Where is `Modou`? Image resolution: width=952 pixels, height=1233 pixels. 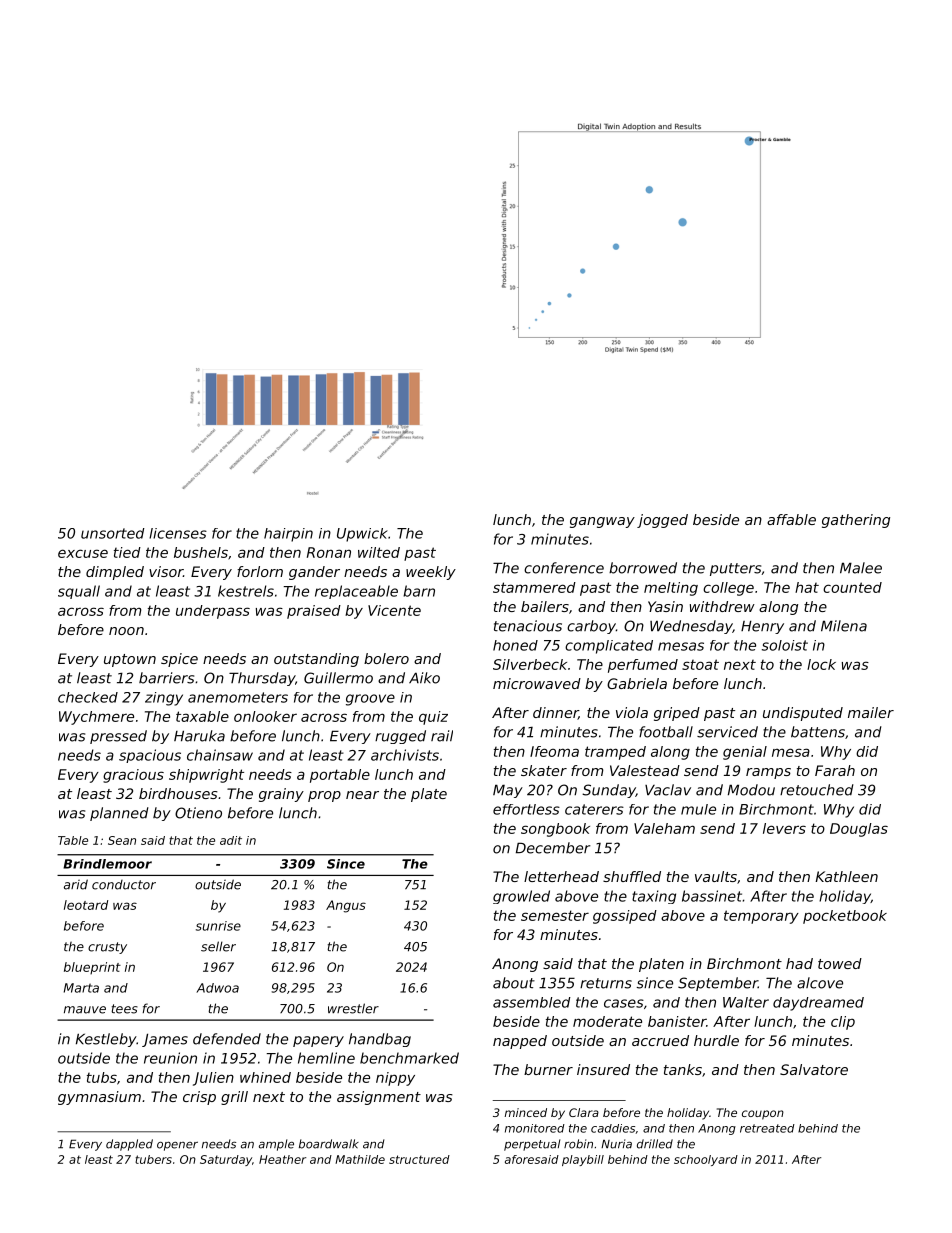
Modou is located at coordinates (751, 790).
